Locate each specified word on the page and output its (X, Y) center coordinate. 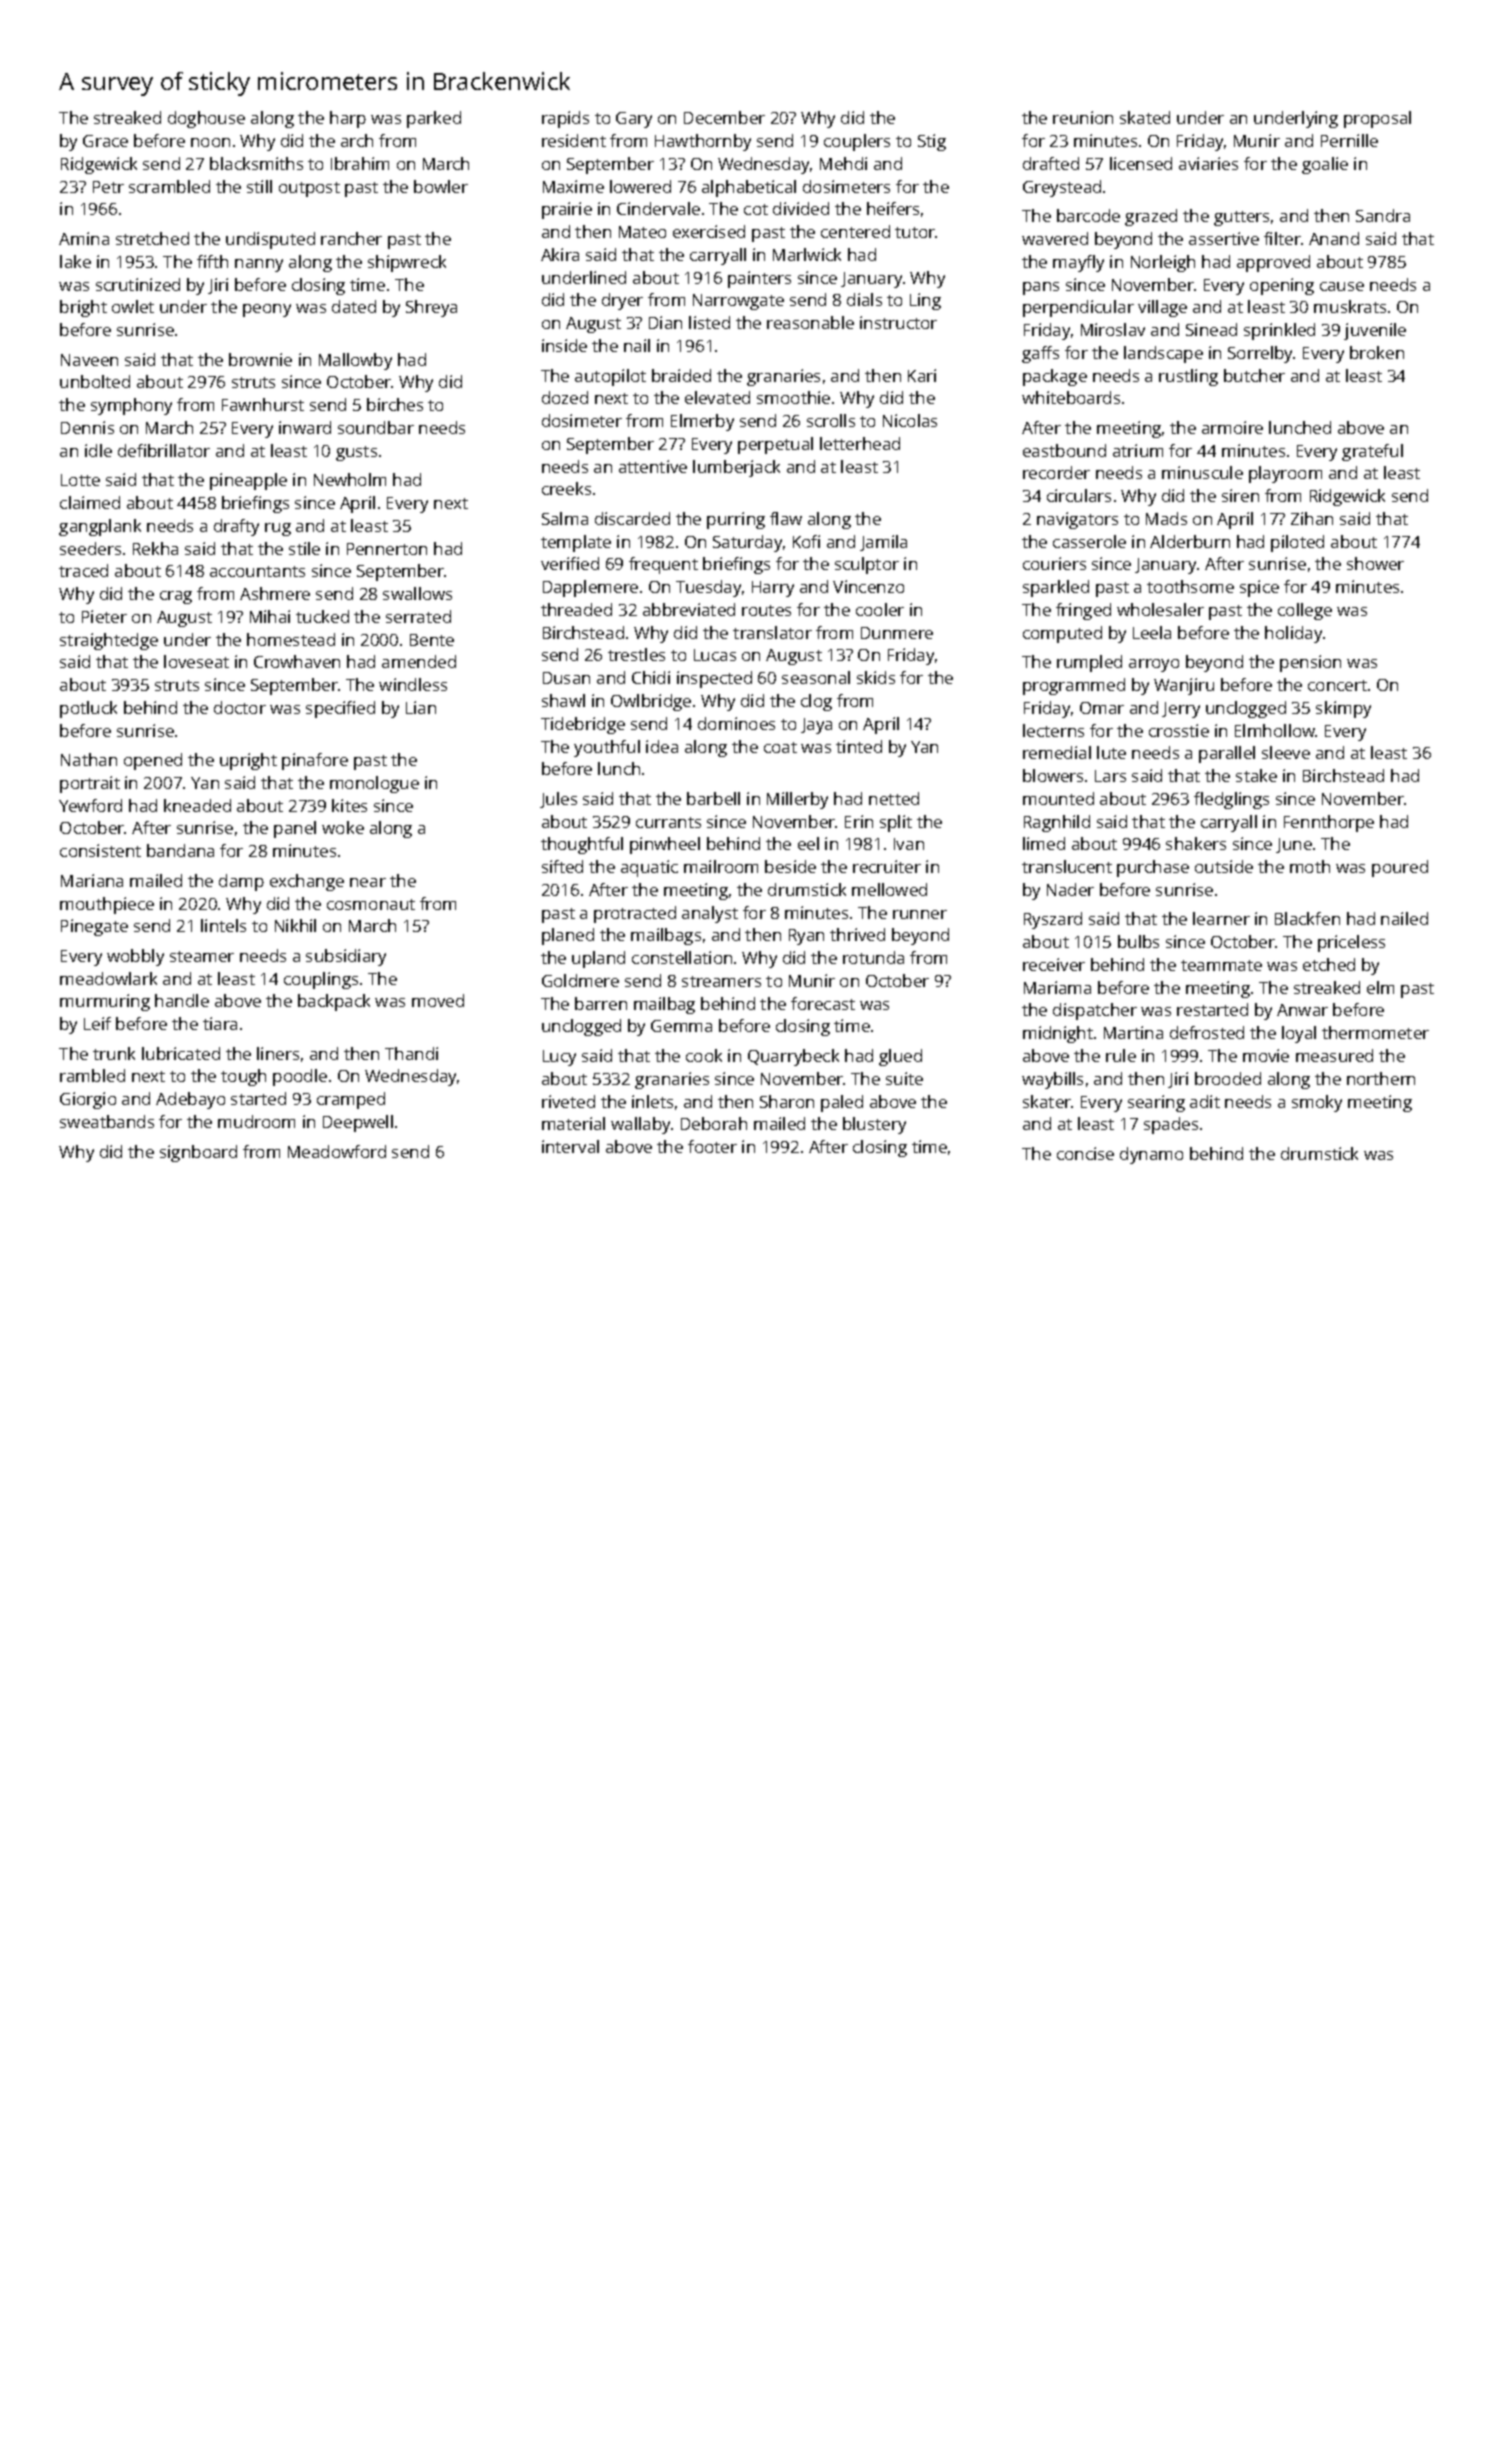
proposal (1377, 119)
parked (434, 119)
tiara (220, 1023)
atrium (1138, 450)
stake (1256, 775)
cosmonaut (371, 904)
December (724, 117)
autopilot (610, 377)
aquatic (649, 868)
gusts (356, 453)
